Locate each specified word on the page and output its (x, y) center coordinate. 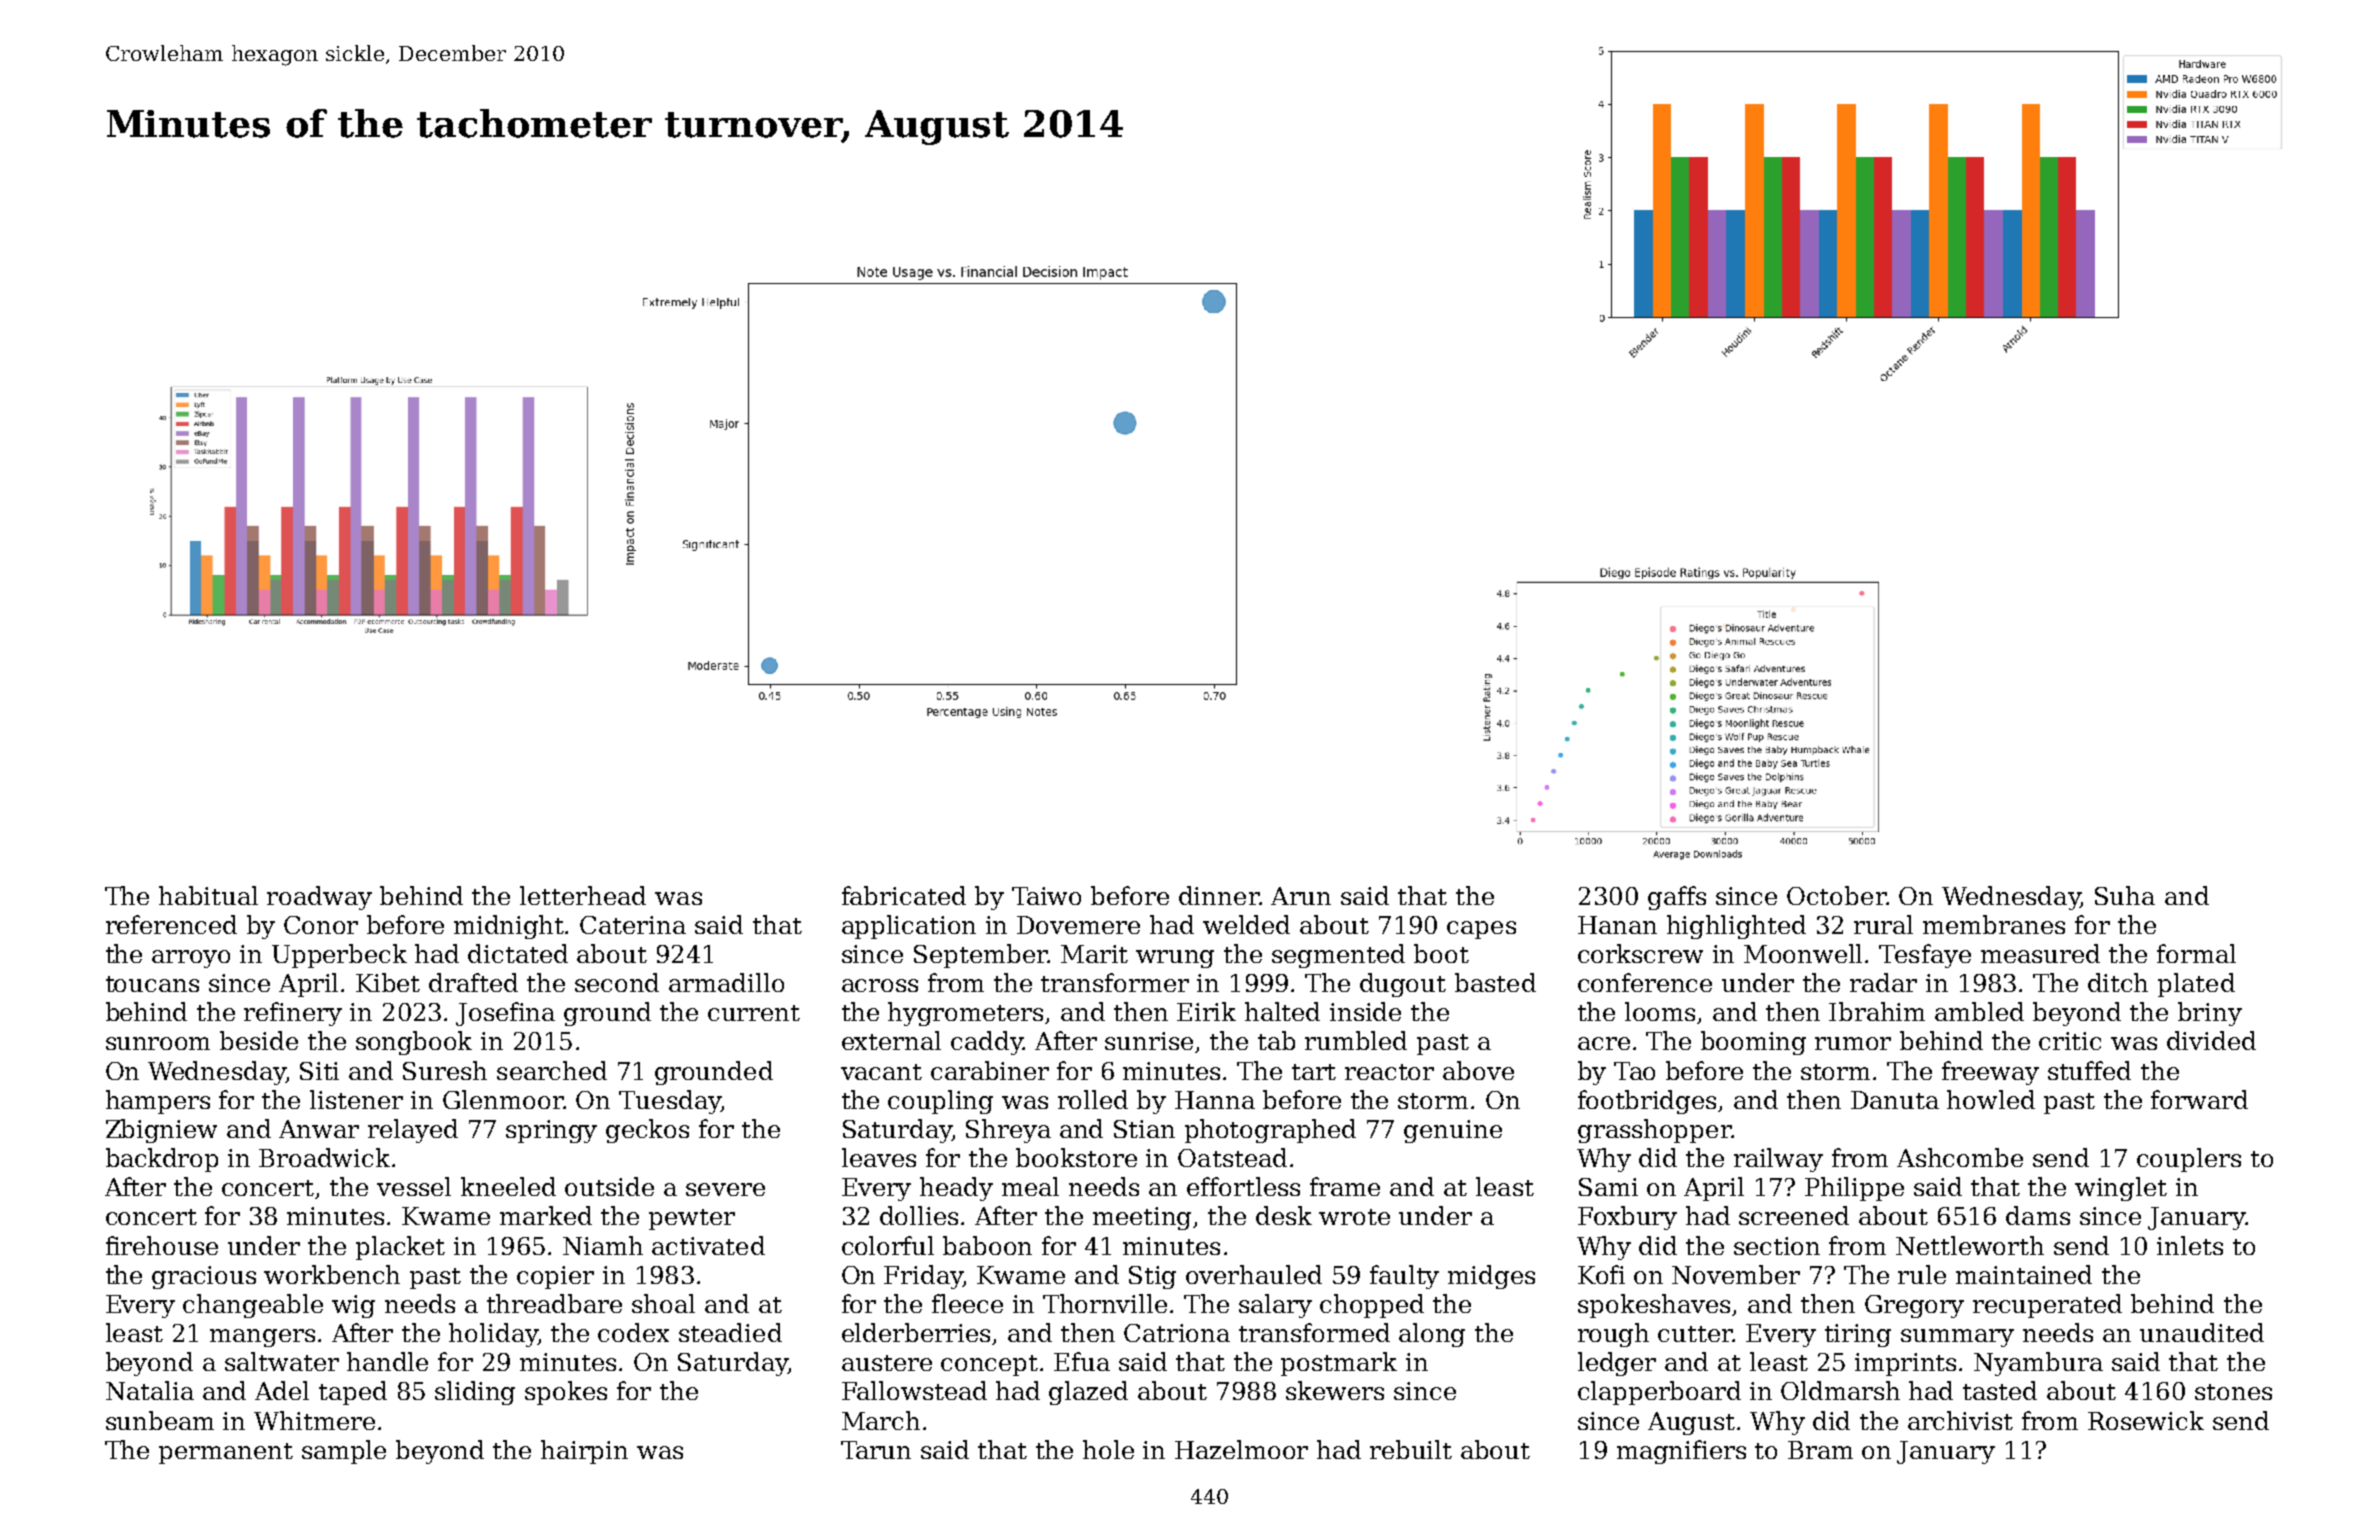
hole (1108, 1449)
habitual (208, 895)
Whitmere (314, 1420)
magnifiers (1681, 1452)
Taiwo (1046, 896)
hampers (158, 1102)
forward (2199, 1099)
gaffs (1677, 898)
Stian (1144, 1129)
